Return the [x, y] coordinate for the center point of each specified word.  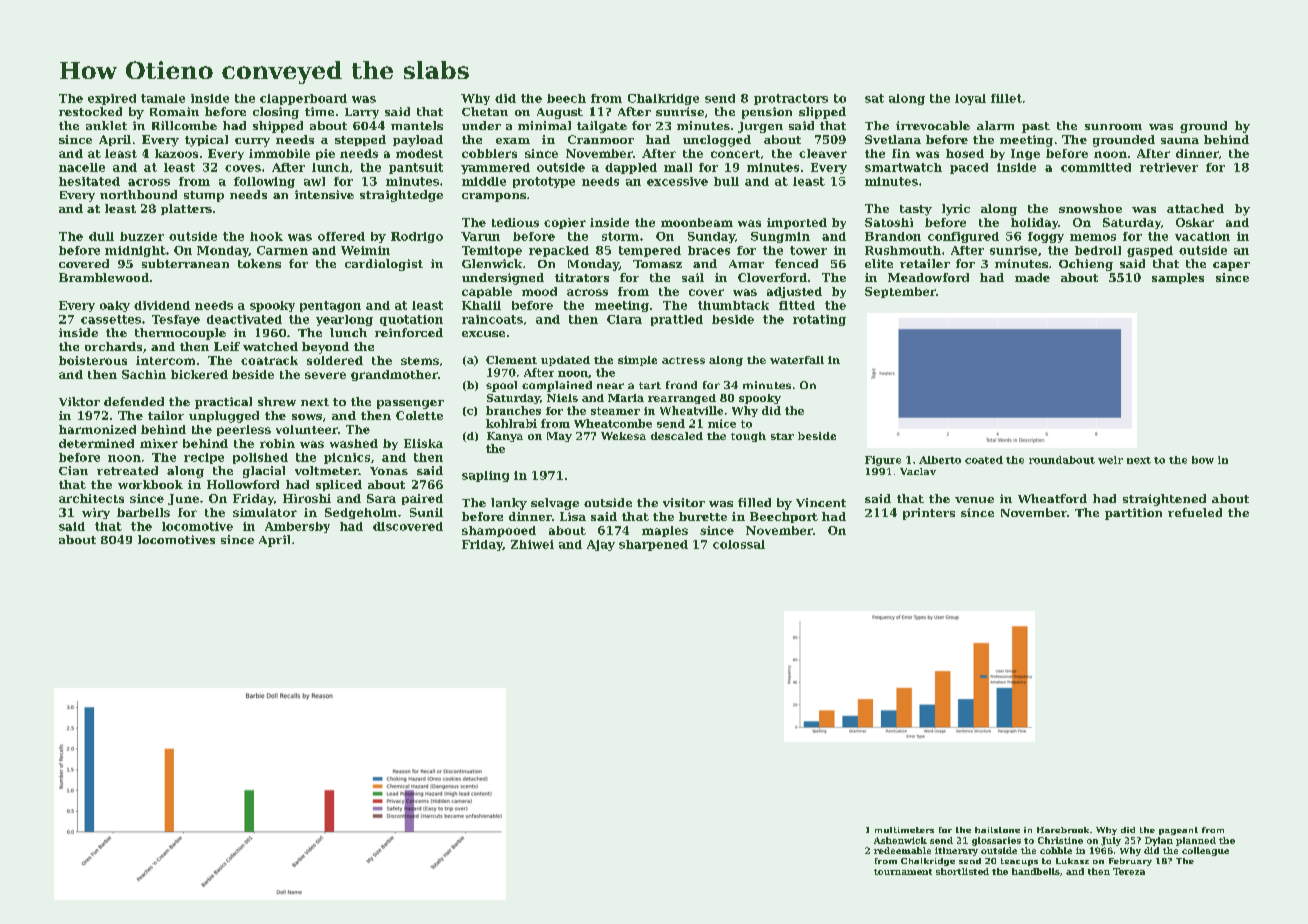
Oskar [1195, 222]
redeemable [902, 850]
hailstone [997, 830]
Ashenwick [900, 840]
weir [1110, 460]
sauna [1180, 141]
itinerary [956, 851]
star [782, 436]
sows [307, 417]
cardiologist [384, 265]
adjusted [794, 292]
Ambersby [297, 527]
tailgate [602, 127]
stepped [360, 140]
